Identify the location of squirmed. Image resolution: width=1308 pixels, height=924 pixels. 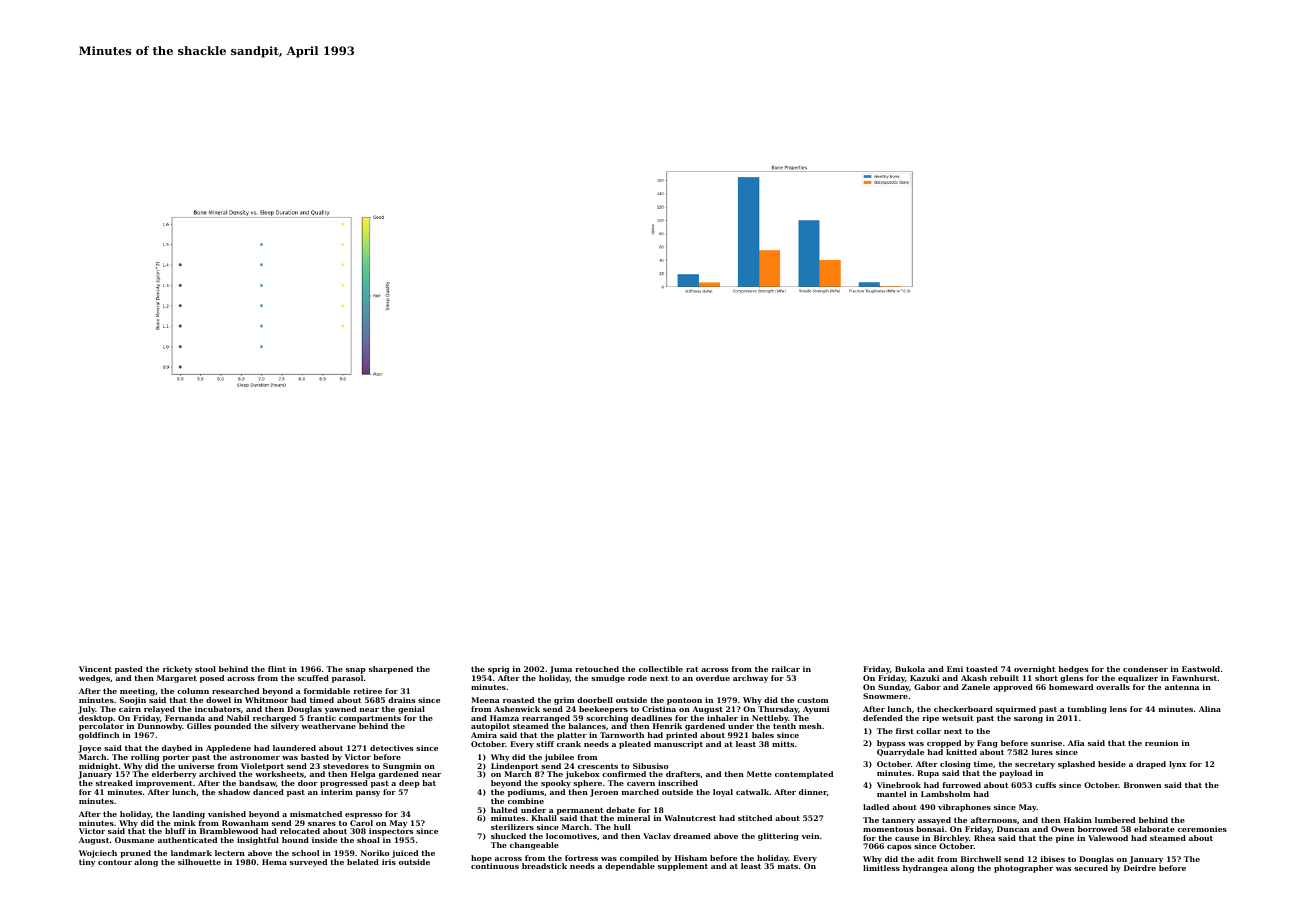
(1016, 710).
